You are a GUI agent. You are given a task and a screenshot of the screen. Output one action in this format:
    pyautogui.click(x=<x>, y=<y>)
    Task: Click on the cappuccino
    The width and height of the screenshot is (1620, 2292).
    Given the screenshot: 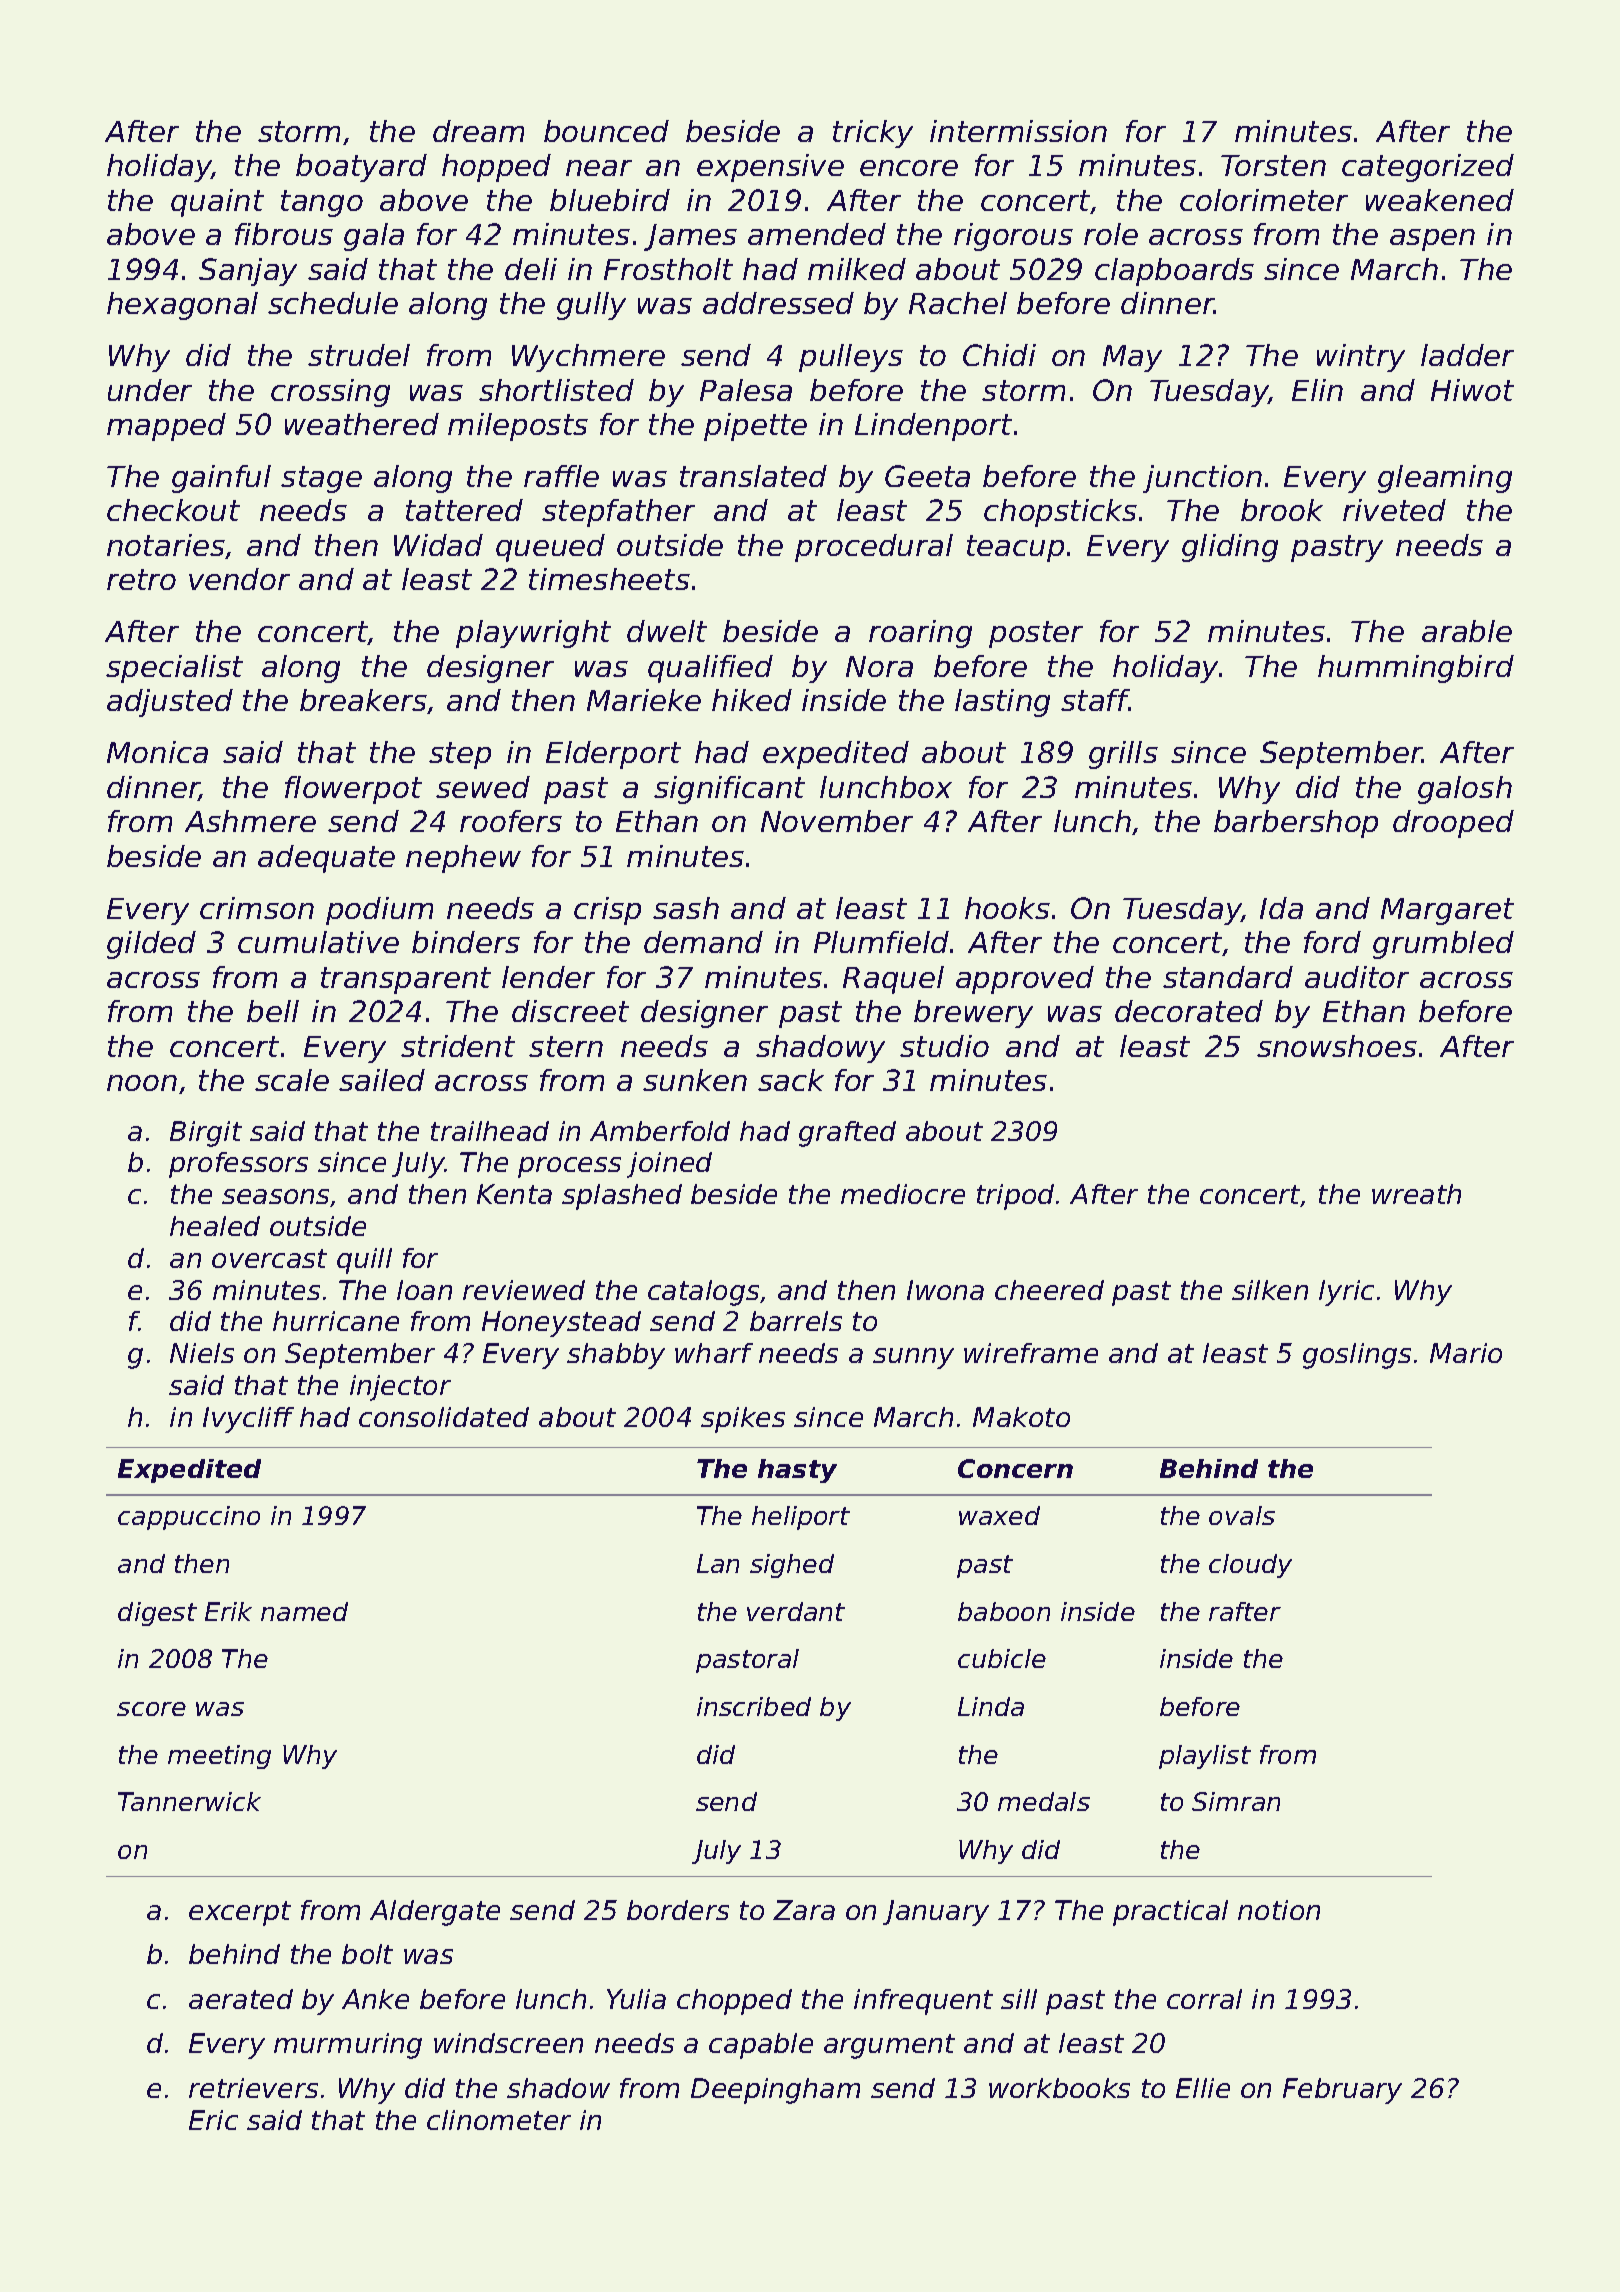 What is the action you would take?
    pyautogui.click(x=189, y=1518)
